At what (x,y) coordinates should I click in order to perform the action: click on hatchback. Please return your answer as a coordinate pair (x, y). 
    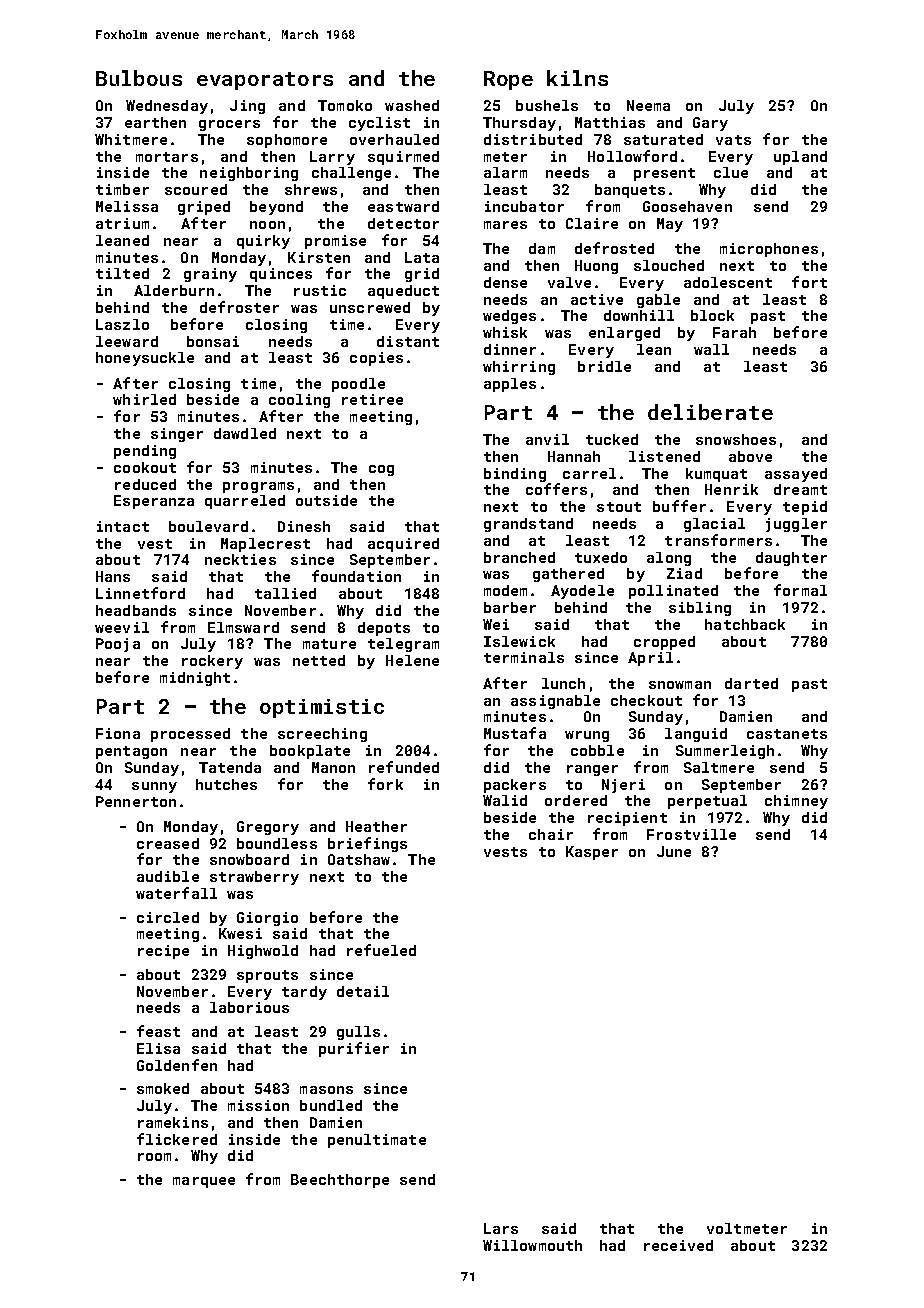
    Looking at the image, I should click on (745, 624).
